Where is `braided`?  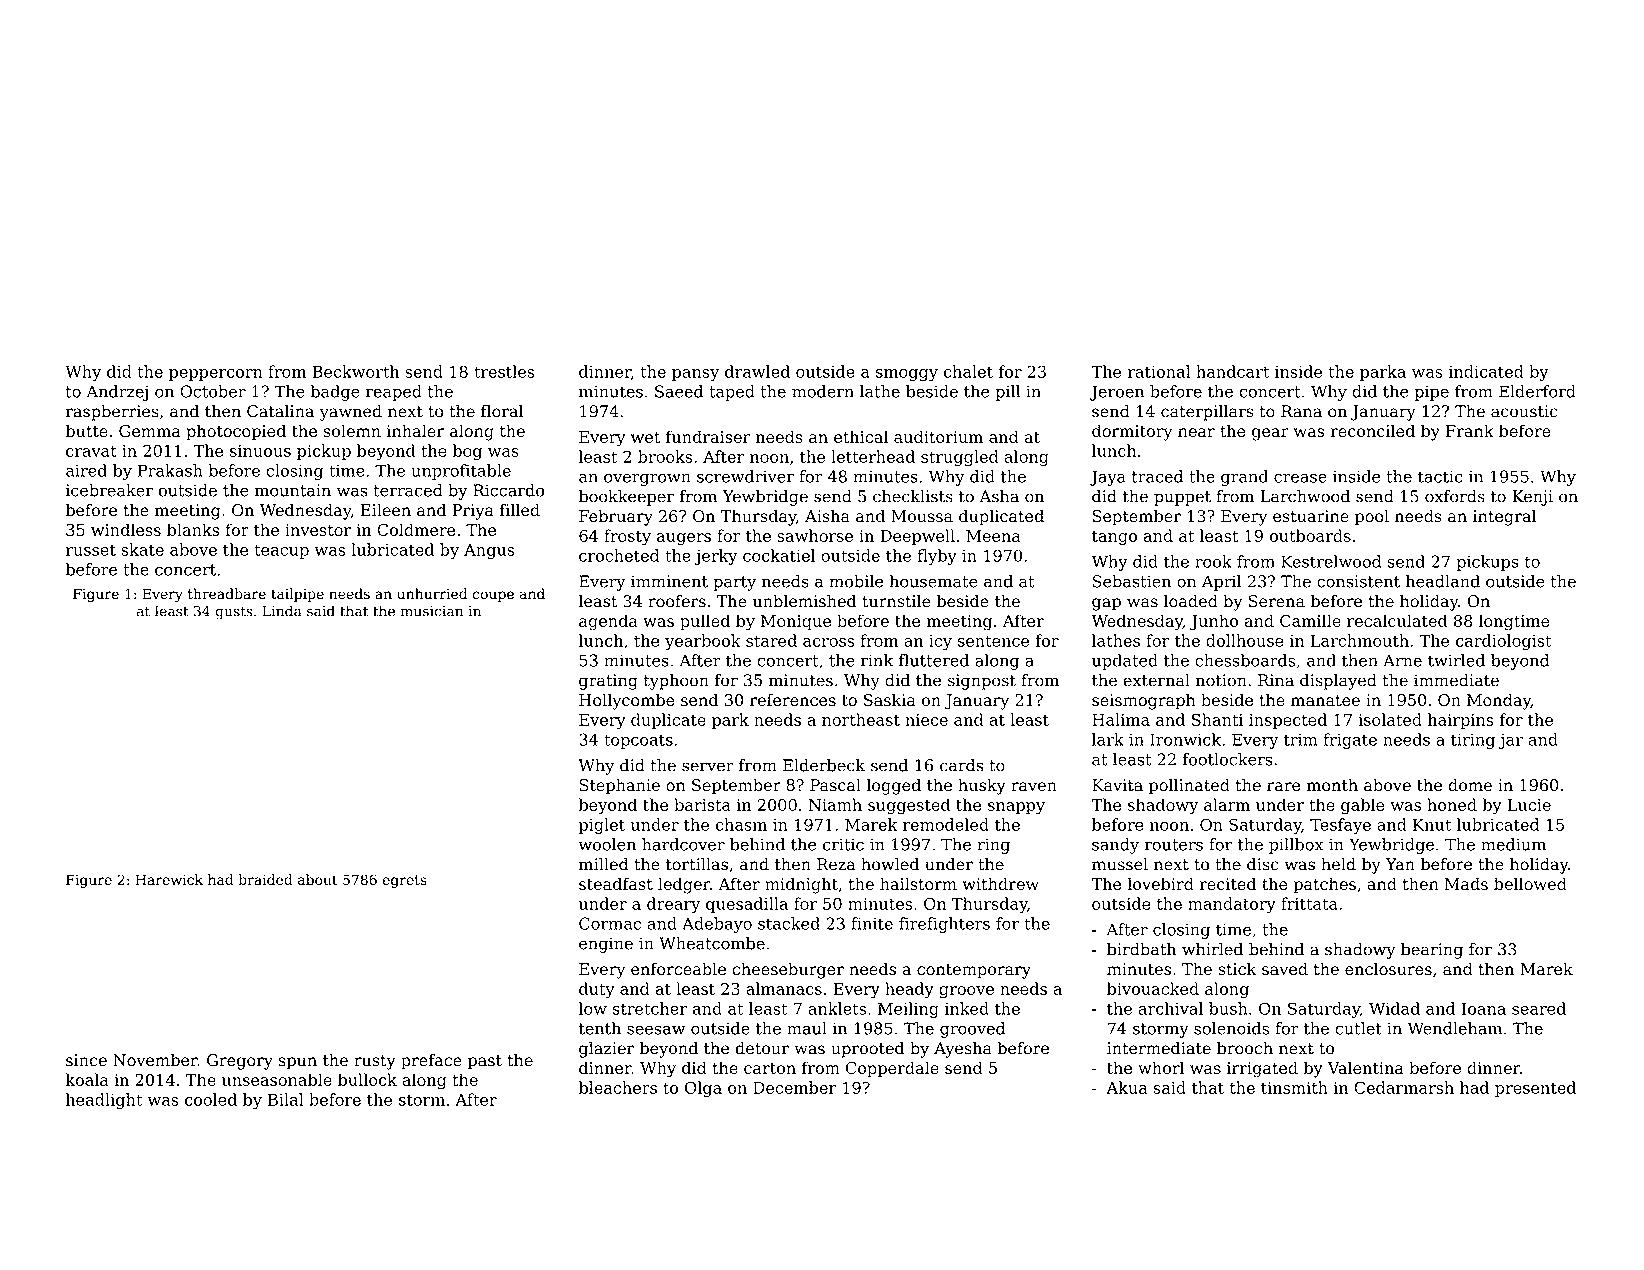 braided is located at coordinates (265, 879).
